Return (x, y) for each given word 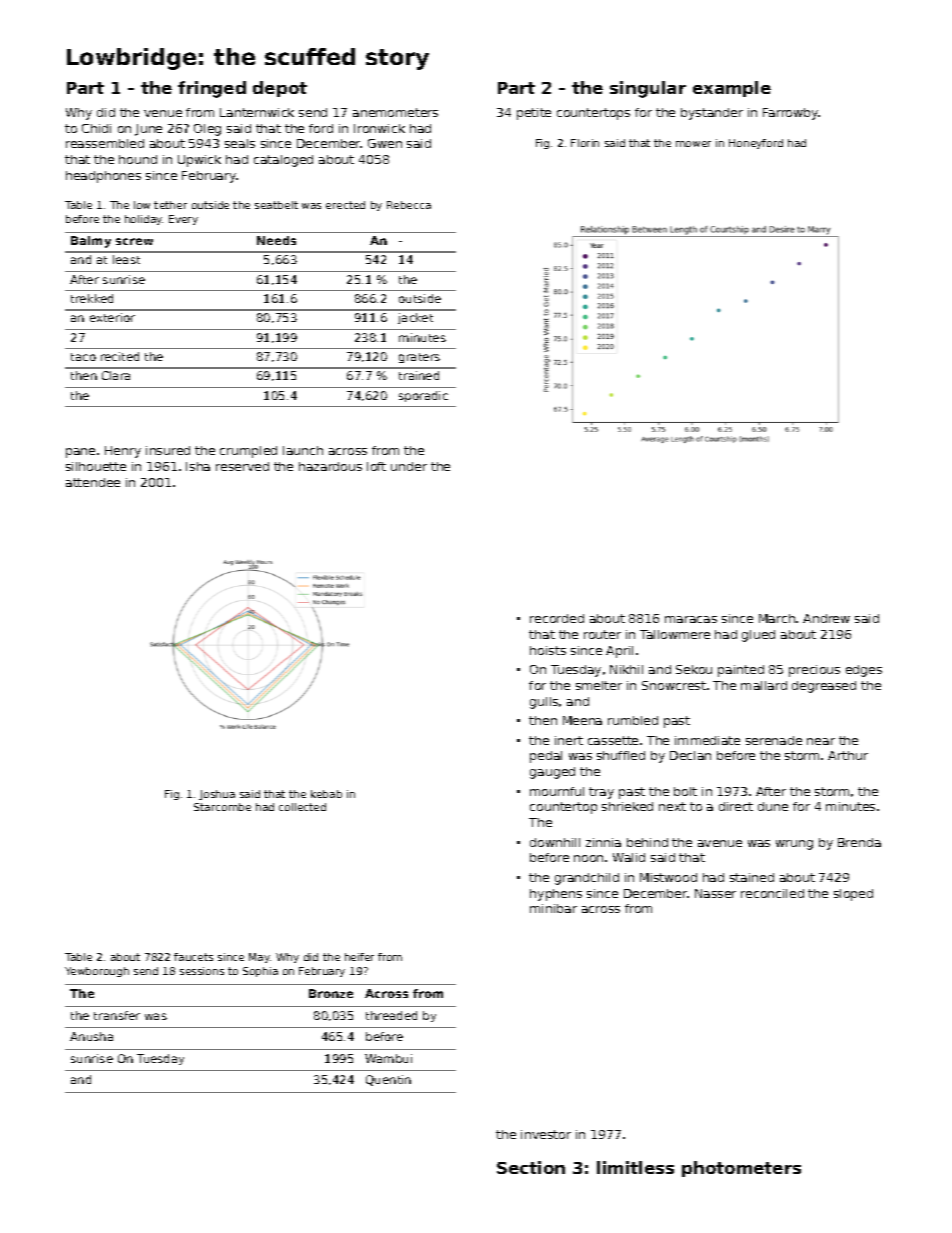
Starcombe (222, 807)
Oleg (207, 130)
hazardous (330, 466)
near (821, 741)
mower (693, 144)
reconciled (772, 893)
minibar (553, 908)
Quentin (388, 1080)
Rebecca (409, 205)
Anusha (91, 1036)
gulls (544, 703)
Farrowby (790, 114)
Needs (276, 240)
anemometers (395, 112)
